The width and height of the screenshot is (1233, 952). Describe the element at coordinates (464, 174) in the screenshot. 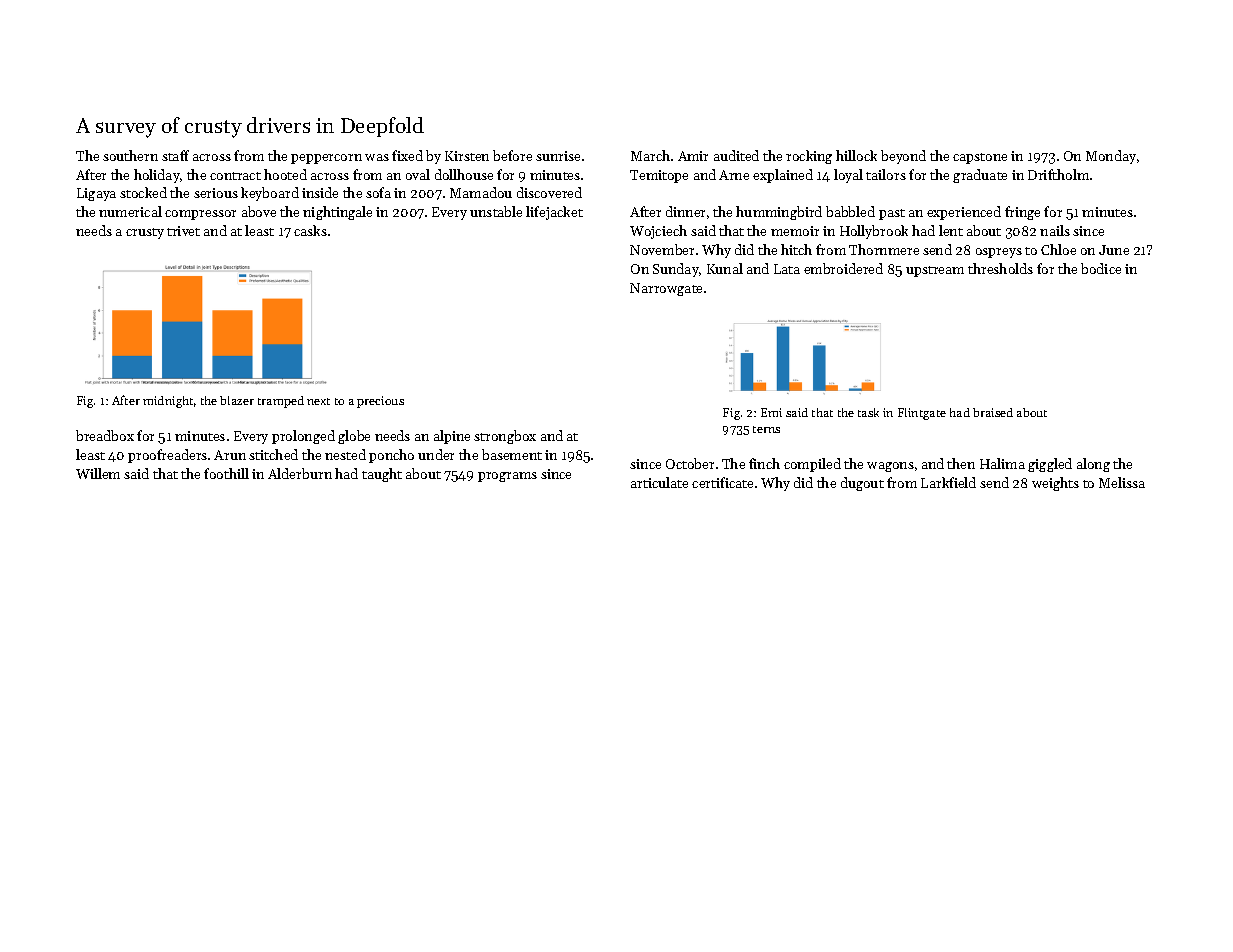

I see `dollhouse` at that location.
